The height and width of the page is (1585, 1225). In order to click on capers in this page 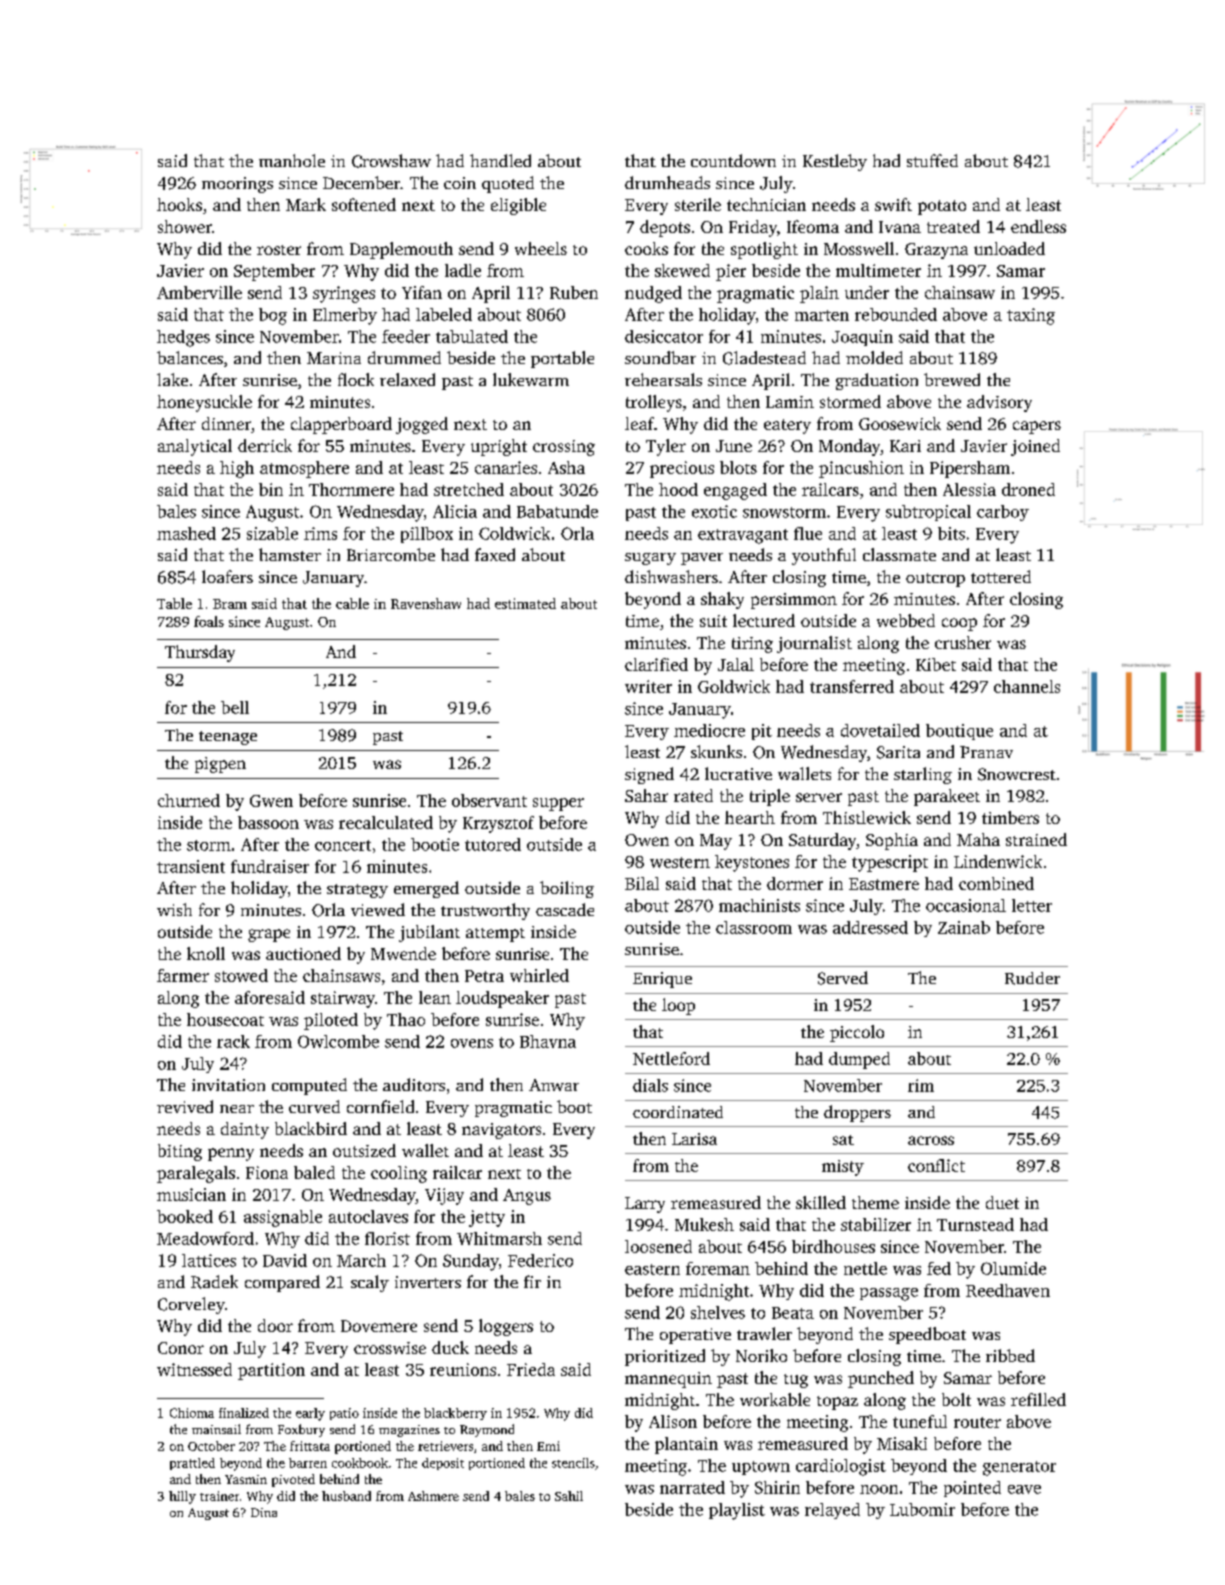, I will do `click(1037, 427)`.
